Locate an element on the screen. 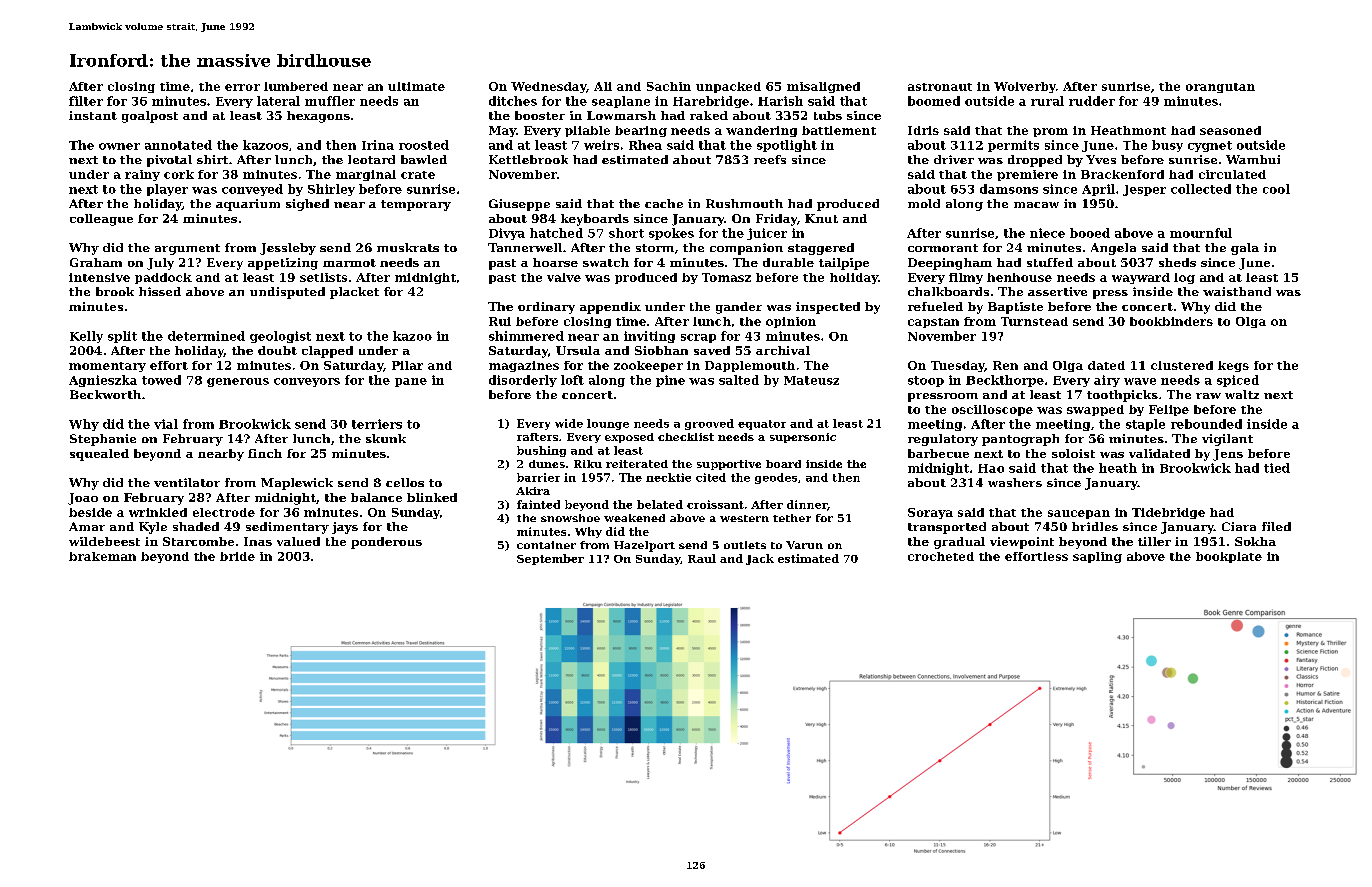 The height and width of the screenshot is (887, 1372). Jack is located at coordinates (760, 559).
